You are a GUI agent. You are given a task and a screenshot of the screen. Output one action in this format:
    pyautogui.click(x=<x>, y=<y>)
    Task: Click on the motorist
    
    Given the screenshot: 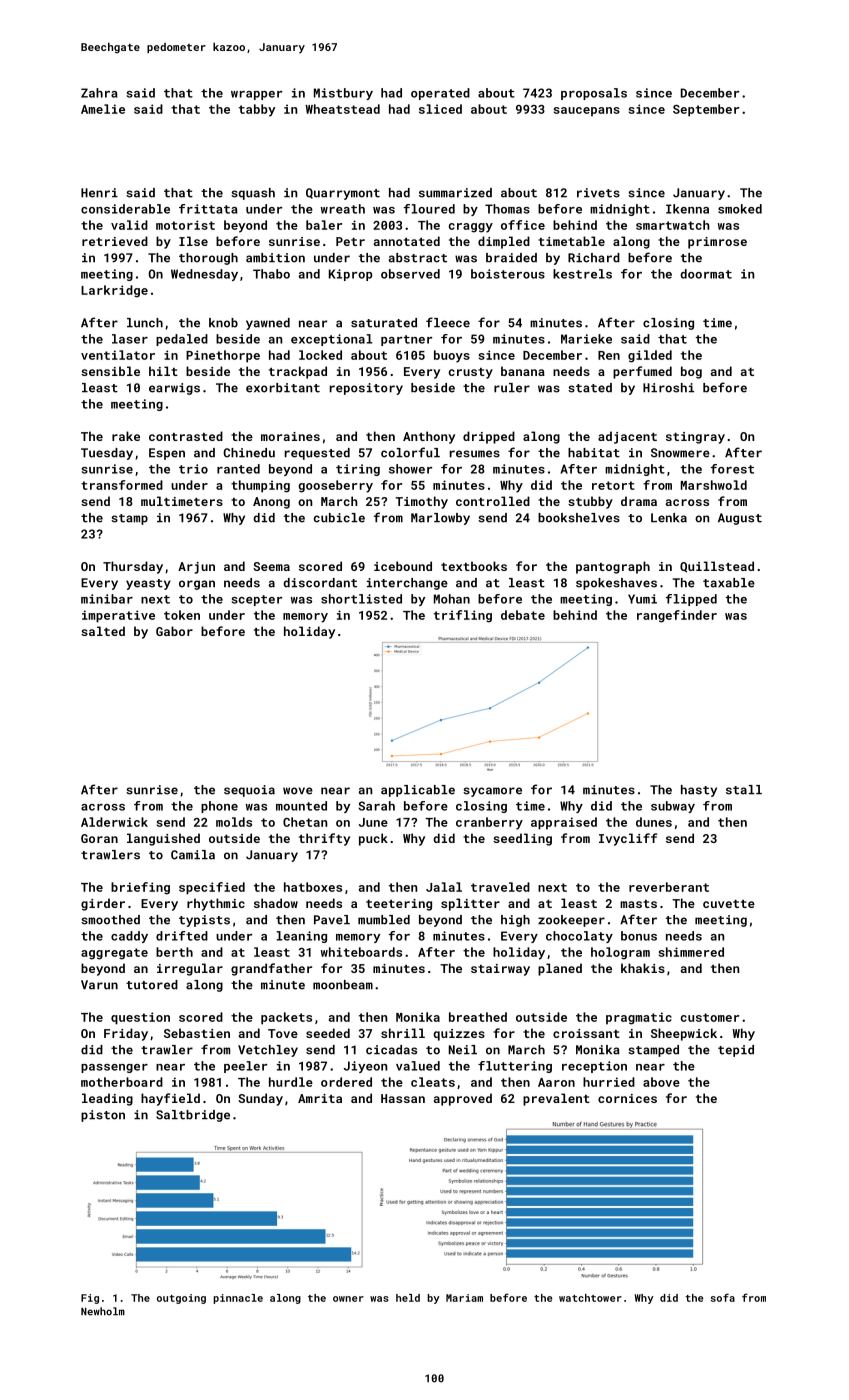 What is the action you would take?
    pyautogui.click(x=185, y=225)
